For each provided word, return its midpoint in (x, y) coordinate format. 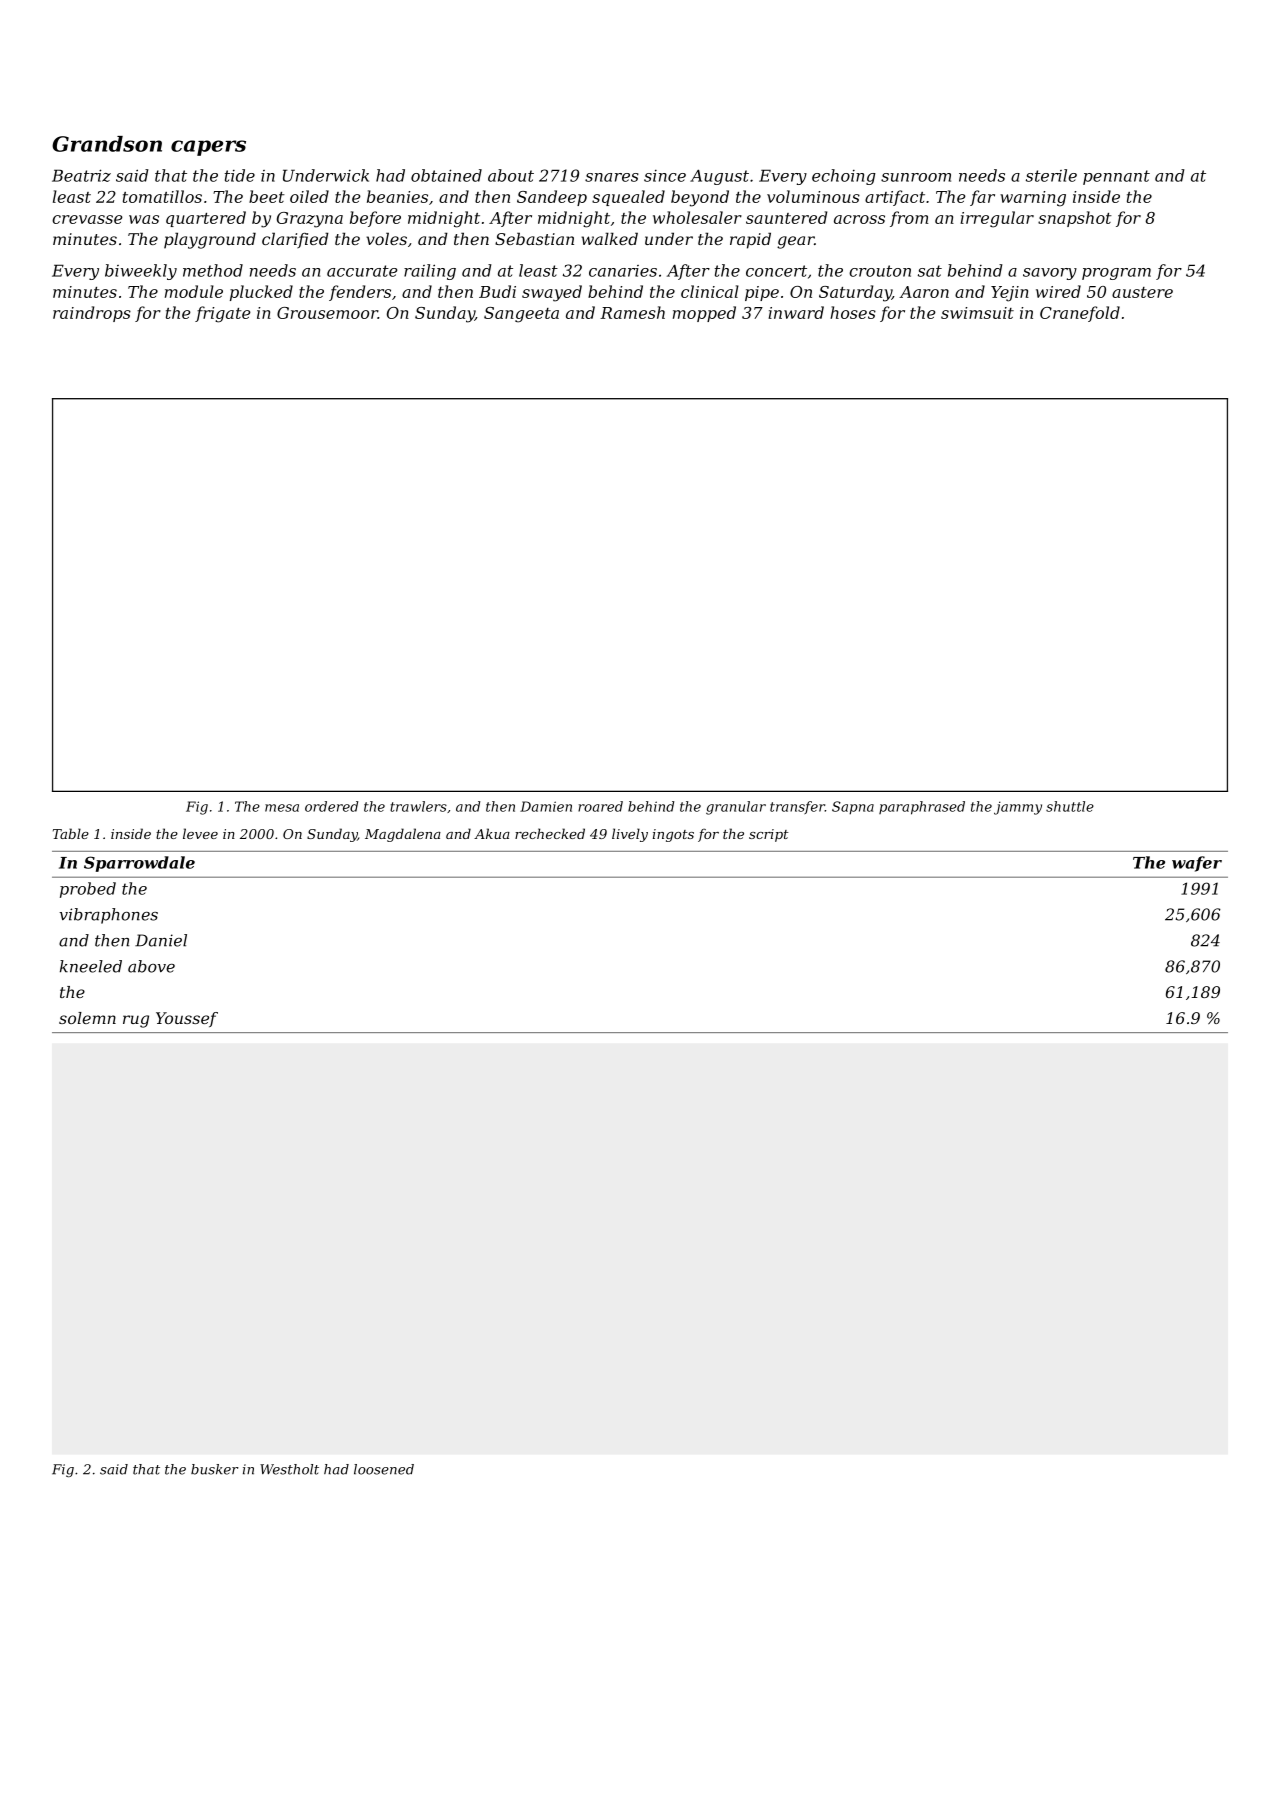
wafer (1197, 864)
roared (600, 806)
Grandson (107, 144)
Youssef (187, 1019)
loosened (384, 1469)
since (665, 176)
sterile (1051, 175)
